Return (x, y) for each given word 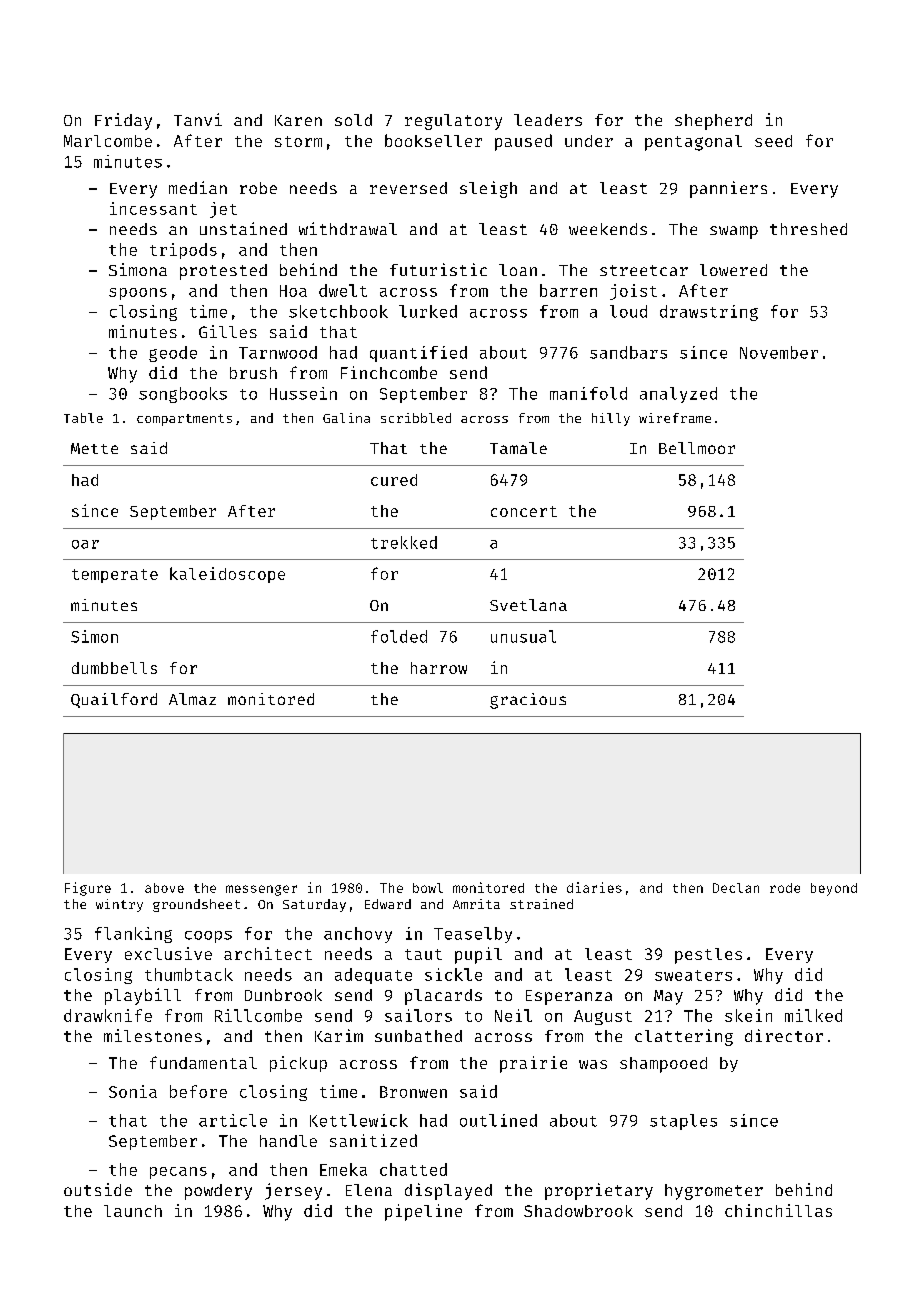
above (164, 888)
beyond (834, 889)
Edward (388, 904)
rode (785, 888)
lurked (428, 311)
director (784, 1035)
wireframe (675, 418)
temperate (115, 576)
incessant (153, 208)
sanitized (373, 1140)
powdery (218, 1192)
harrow (439, 668)
